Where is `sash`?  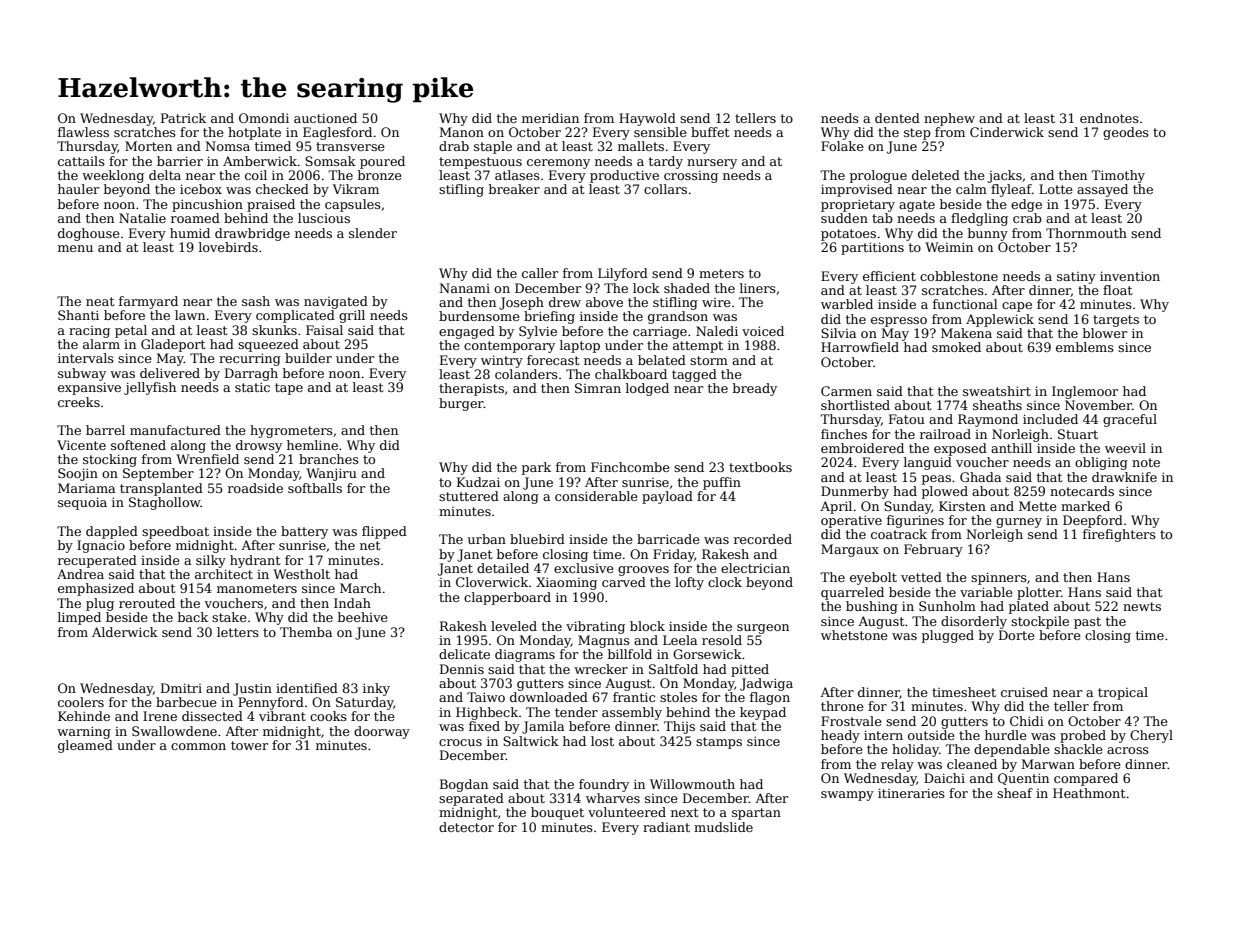
sash is located at coordinates (256, 301).
